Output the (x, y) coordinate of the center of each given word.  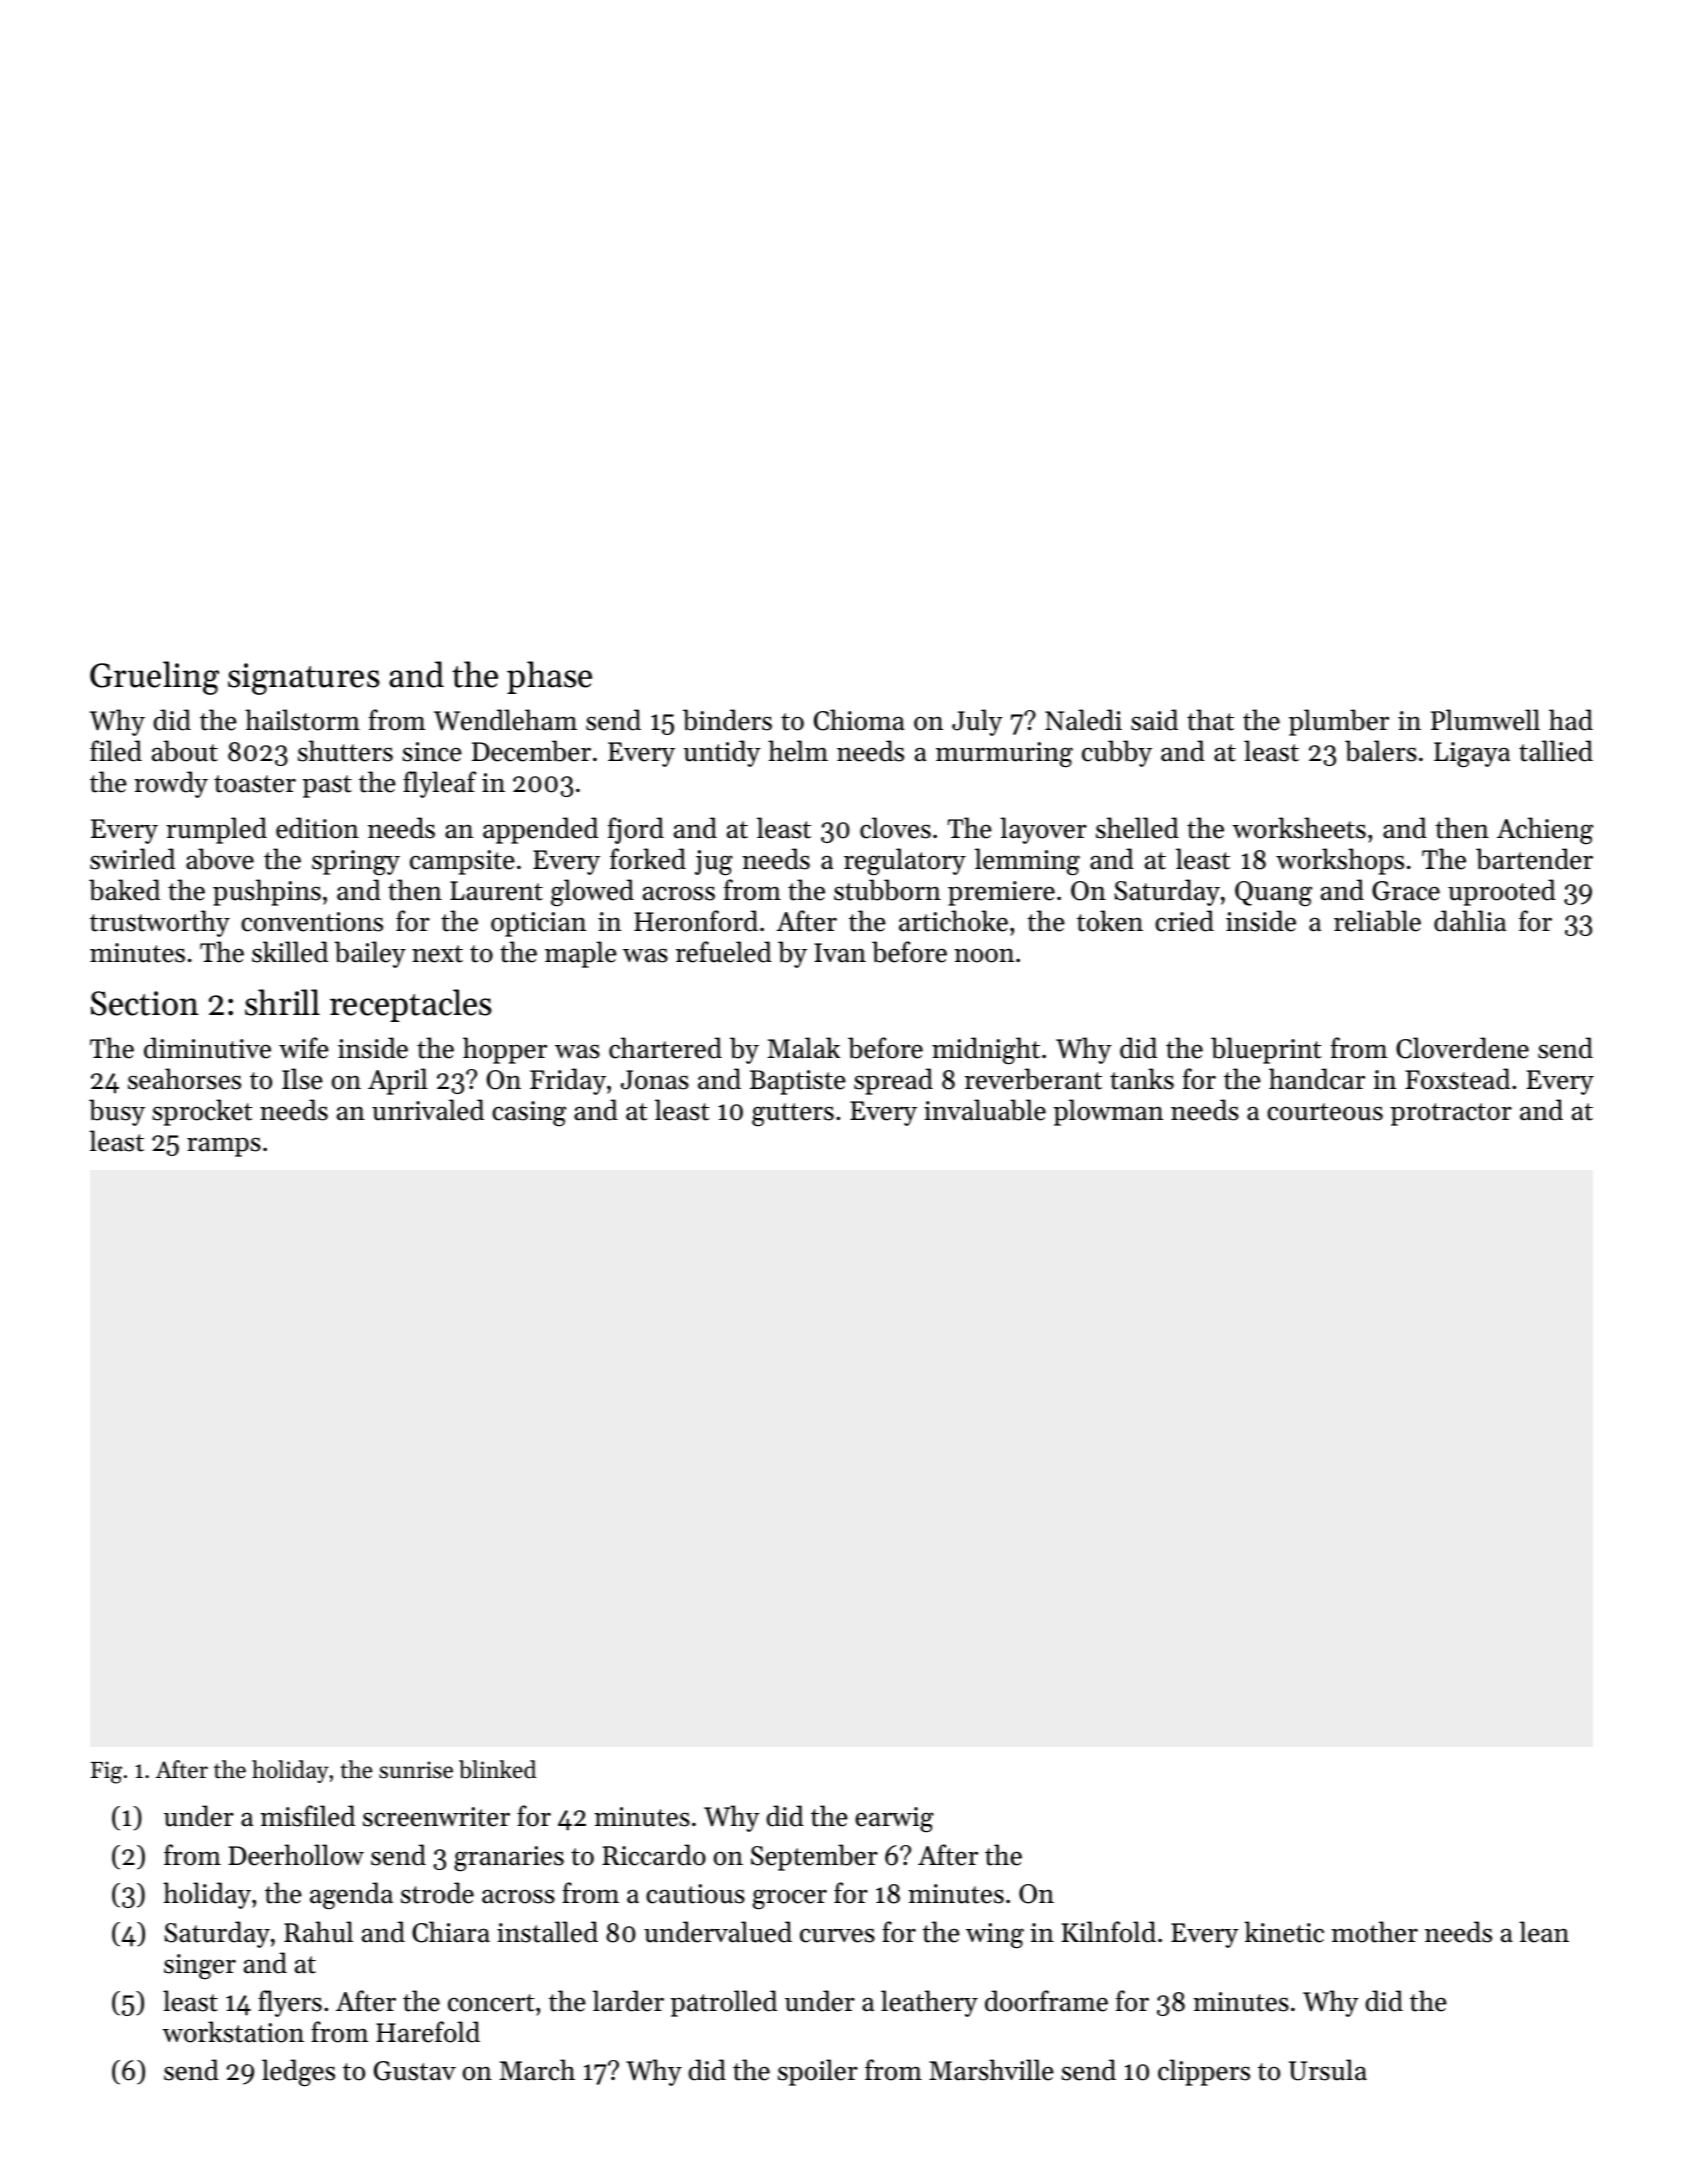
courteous (1325, 1112)
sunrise (416, 1770)
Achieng (1545, 830)
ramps (224, 1147)
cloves (895, 828)
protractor (1451, 1114)
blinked (497, 1769)
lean (1544, 1932)
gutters (793, 1114)
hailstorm (302, 720)
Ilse (302, 1079)
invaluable (985, 1110)
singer (200, 1967)
